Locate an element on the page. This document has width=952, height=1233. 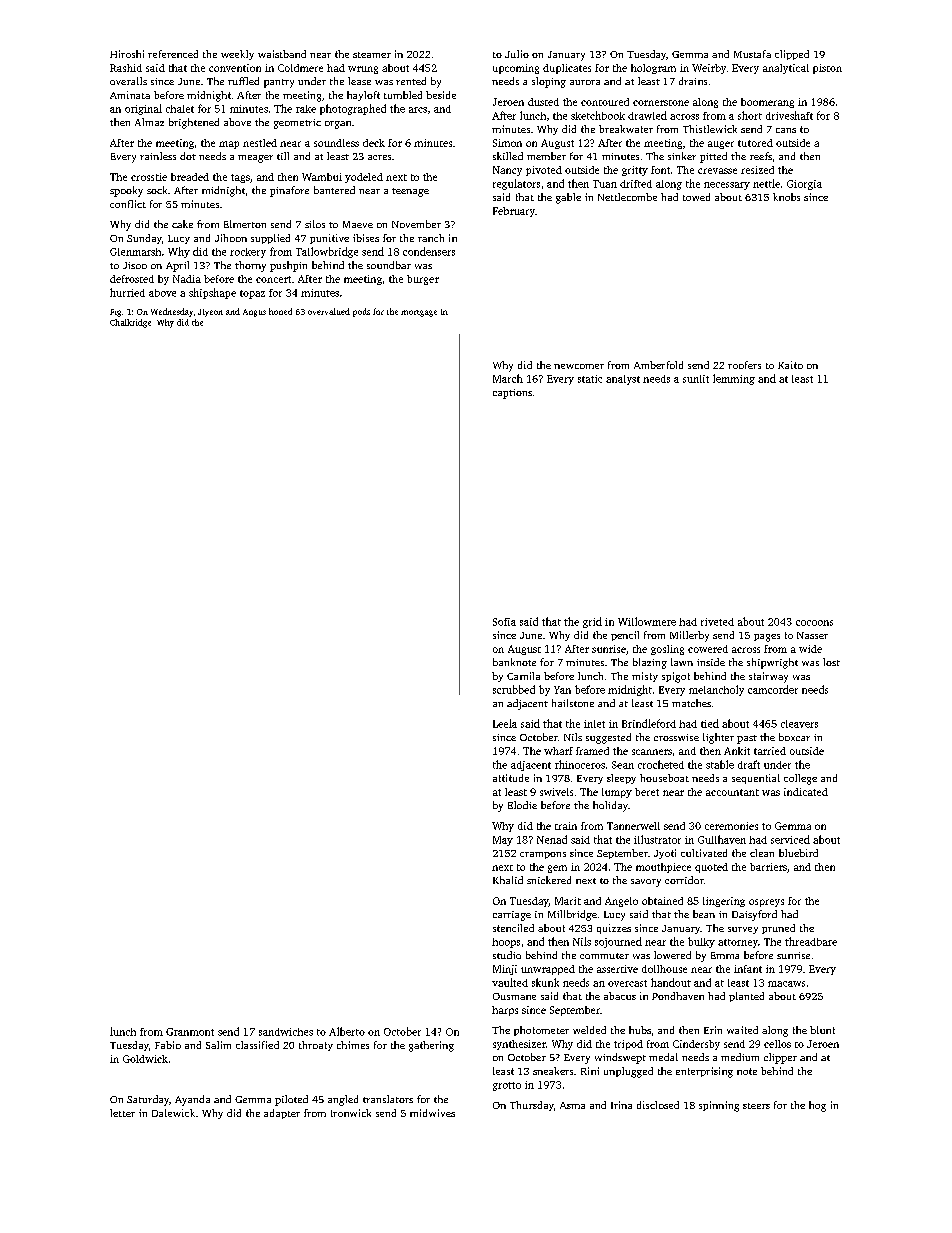
Julio is located at coordinates (517, 54).
